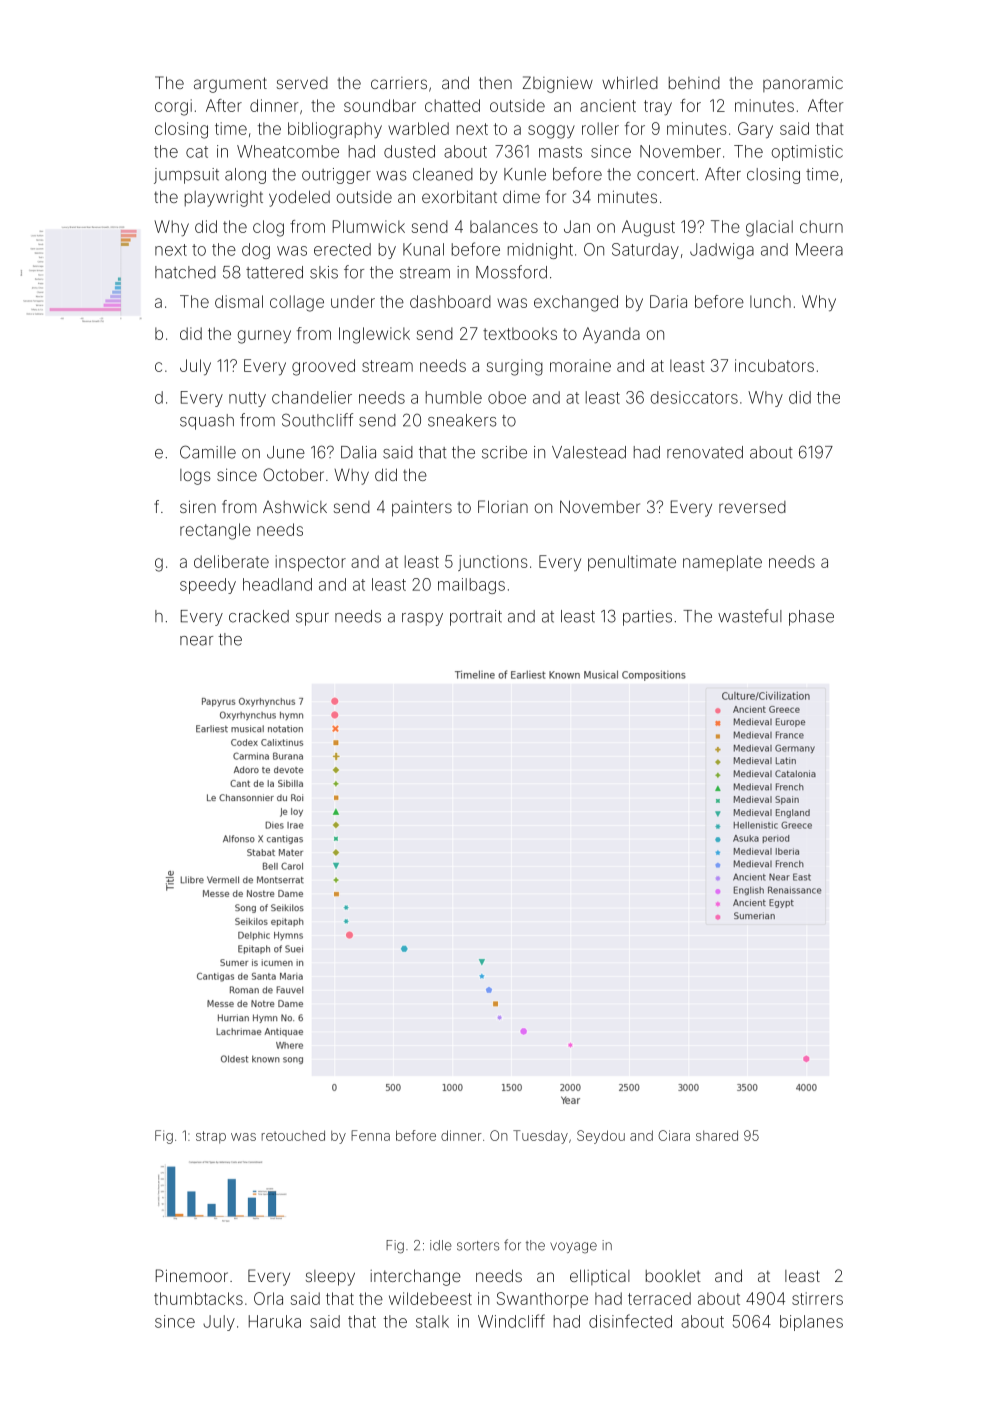  What do you see at coordinates (717, 1135) in the screenshot?
I see `shared` at bounding box center [717, 1135].
